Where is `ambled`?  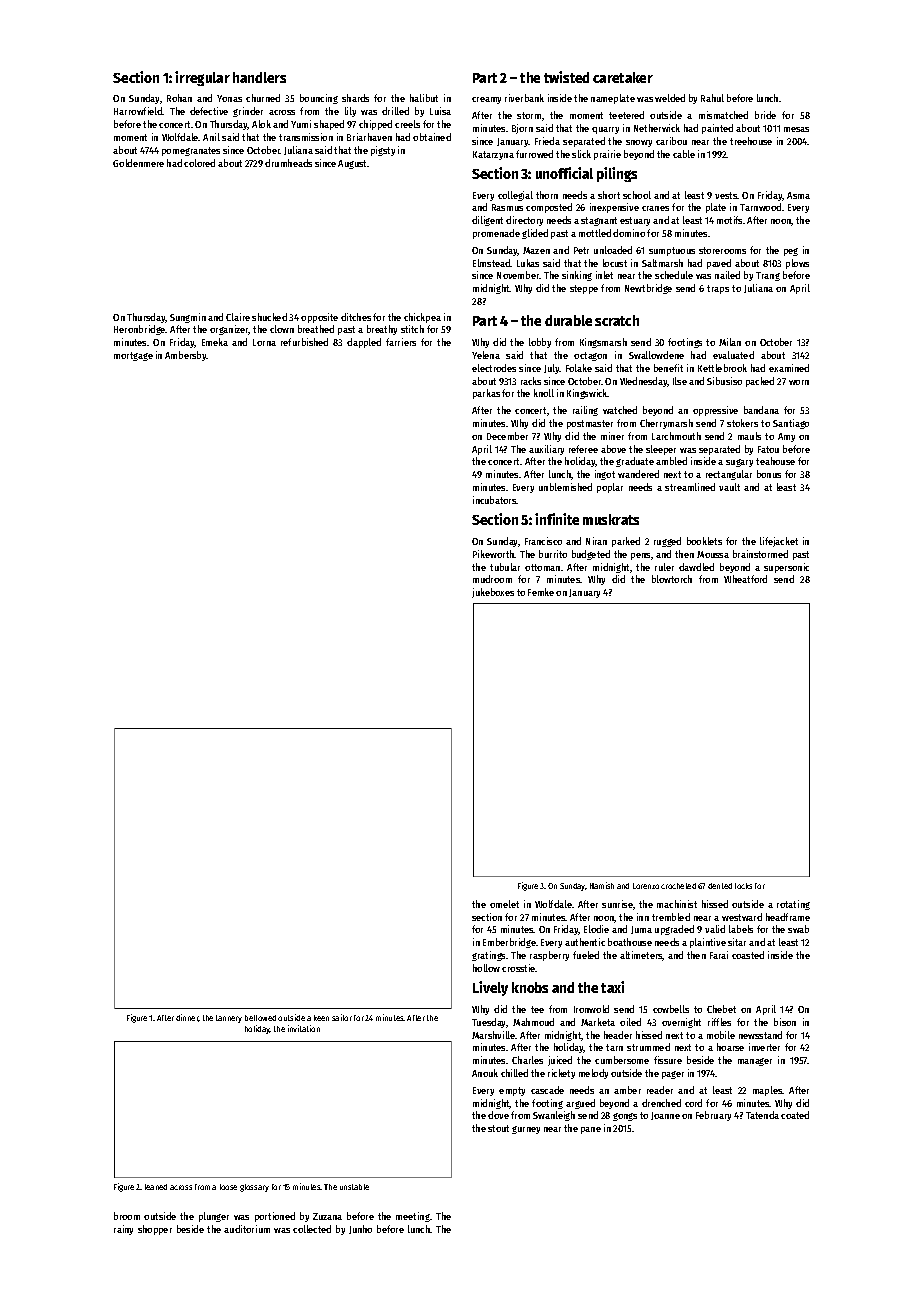 ambled is located at coordinates (671, 461).
